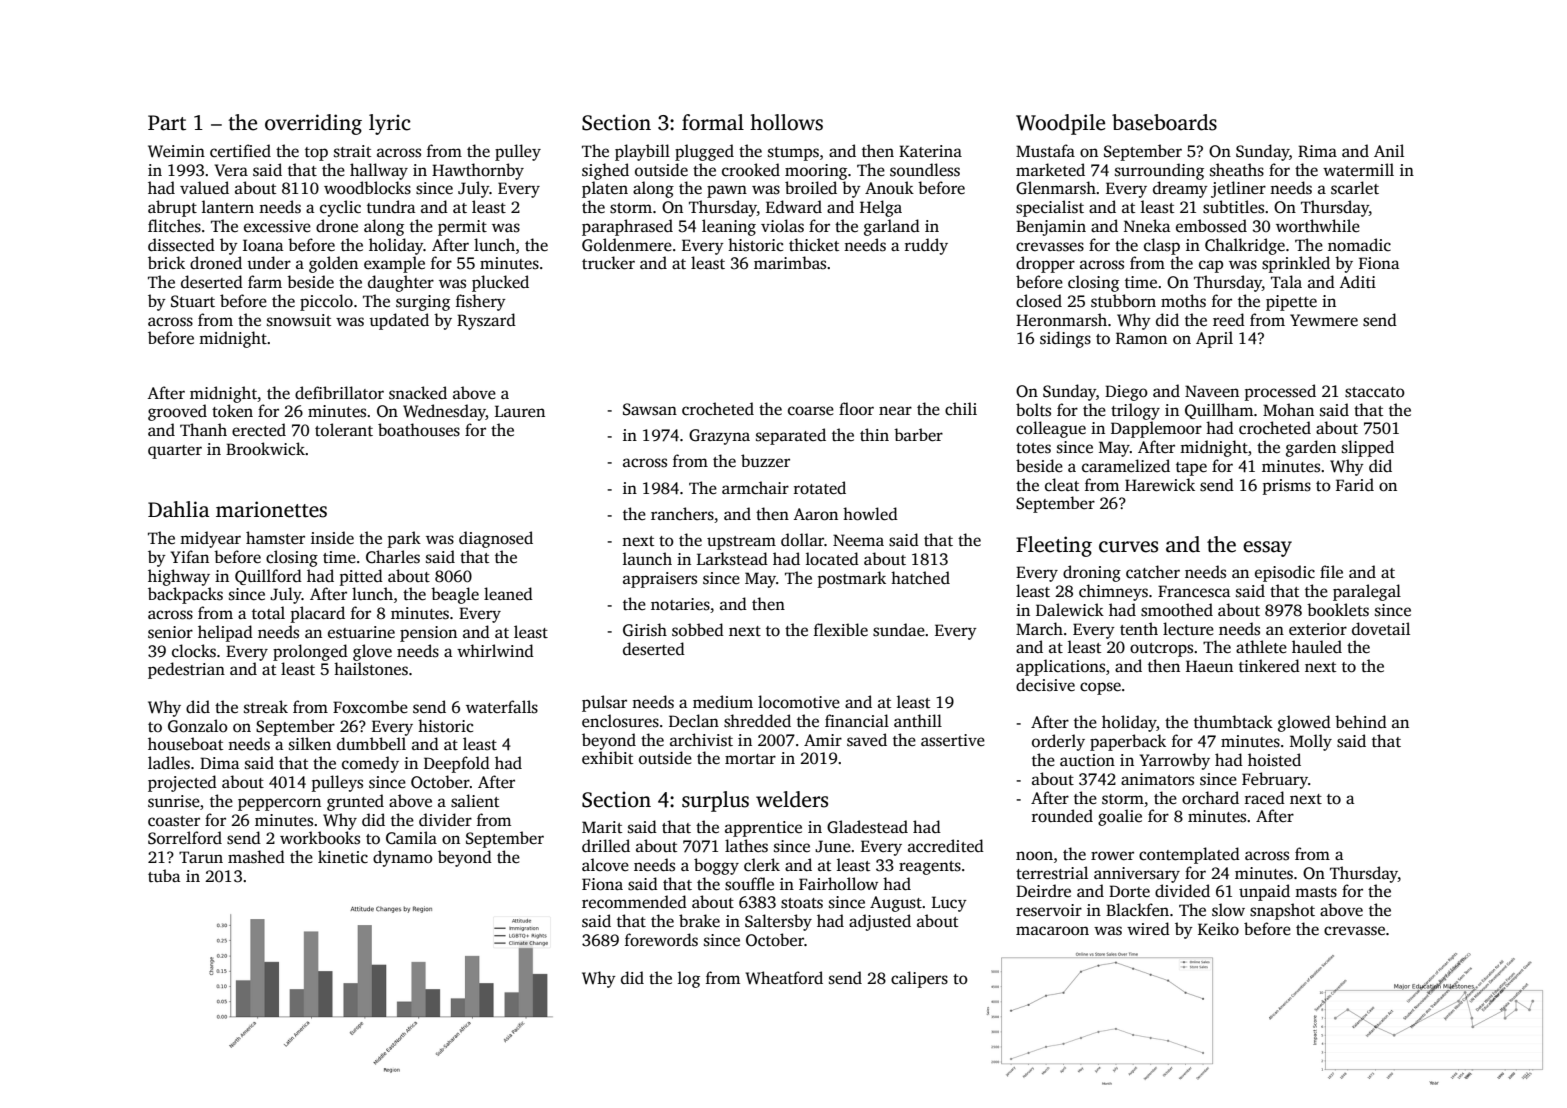 The image size is (1567, 1108). What do you see at coordinates (403, 858) in the page?
I see `dynamo` at bounding box center [403, 858].
